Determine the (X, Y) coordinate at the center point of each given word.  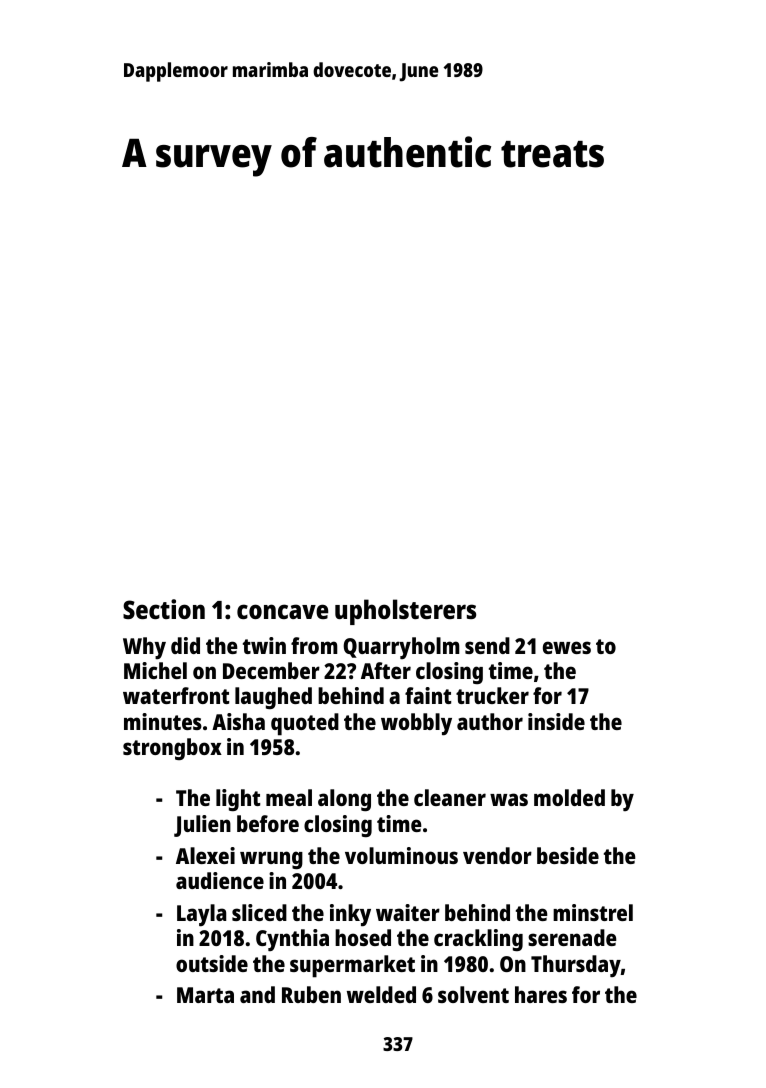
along (344, 800)
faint (428, 695)
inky (350, 915)
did (185, 645)
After (386, 670)
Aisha (238, 721)
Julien (202, 826)
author (490, 721)
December (271, 670)
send (487, 645)
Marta (205, 995)
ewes (567, 647)
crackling (478, 940)
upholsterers (405, 612)
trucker (492, 695)
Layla (201, 915)
